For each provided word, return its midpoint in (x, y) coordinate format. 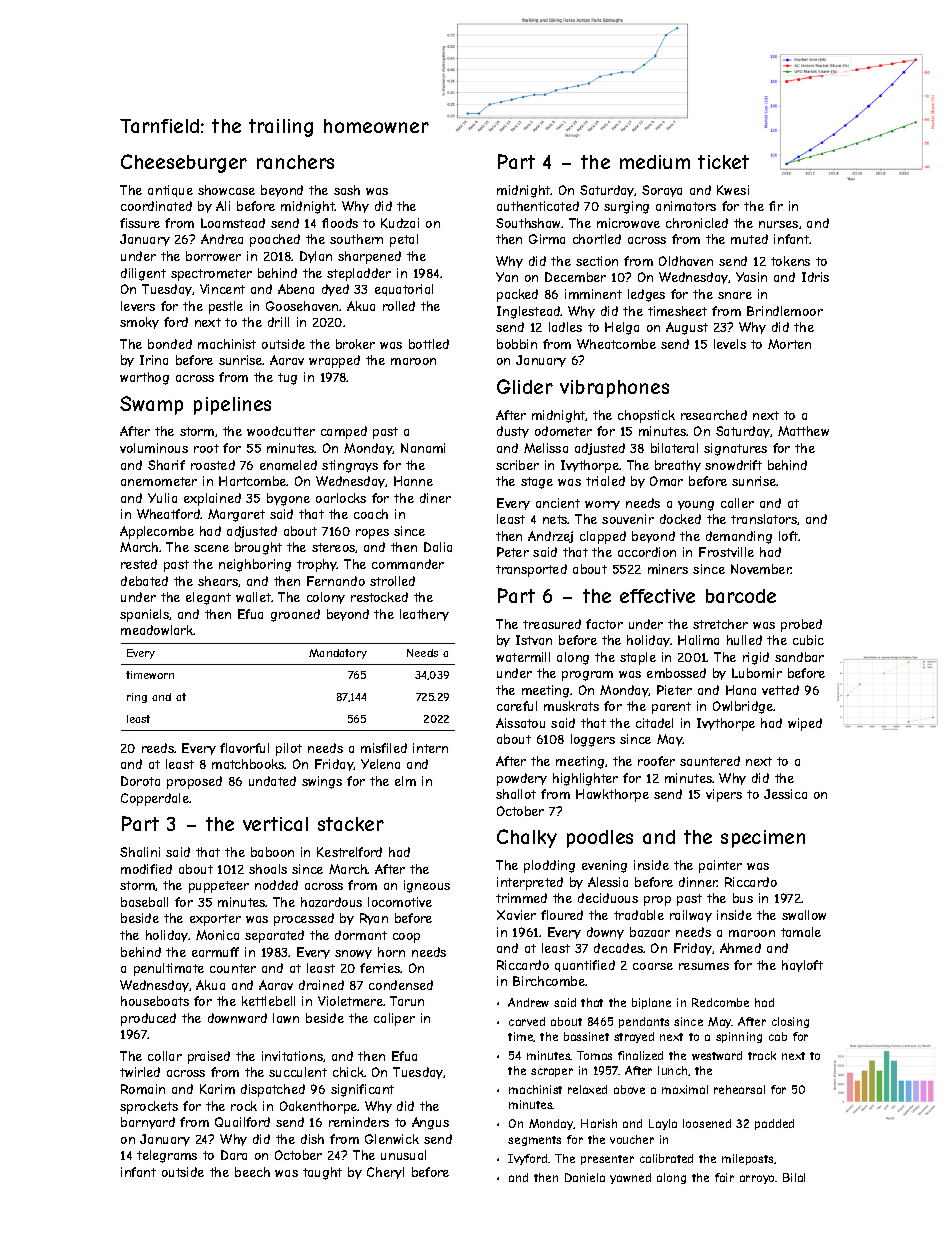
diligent (143, 274)
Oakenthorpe (319, 1107)
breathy (678, 466)
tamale (801, 932)
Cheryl (385, 1173)
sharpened (369, 257)
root (206, 448)
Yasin (751, 277)
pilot (289, 749)
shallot (516, 794)
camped (344, 432)
